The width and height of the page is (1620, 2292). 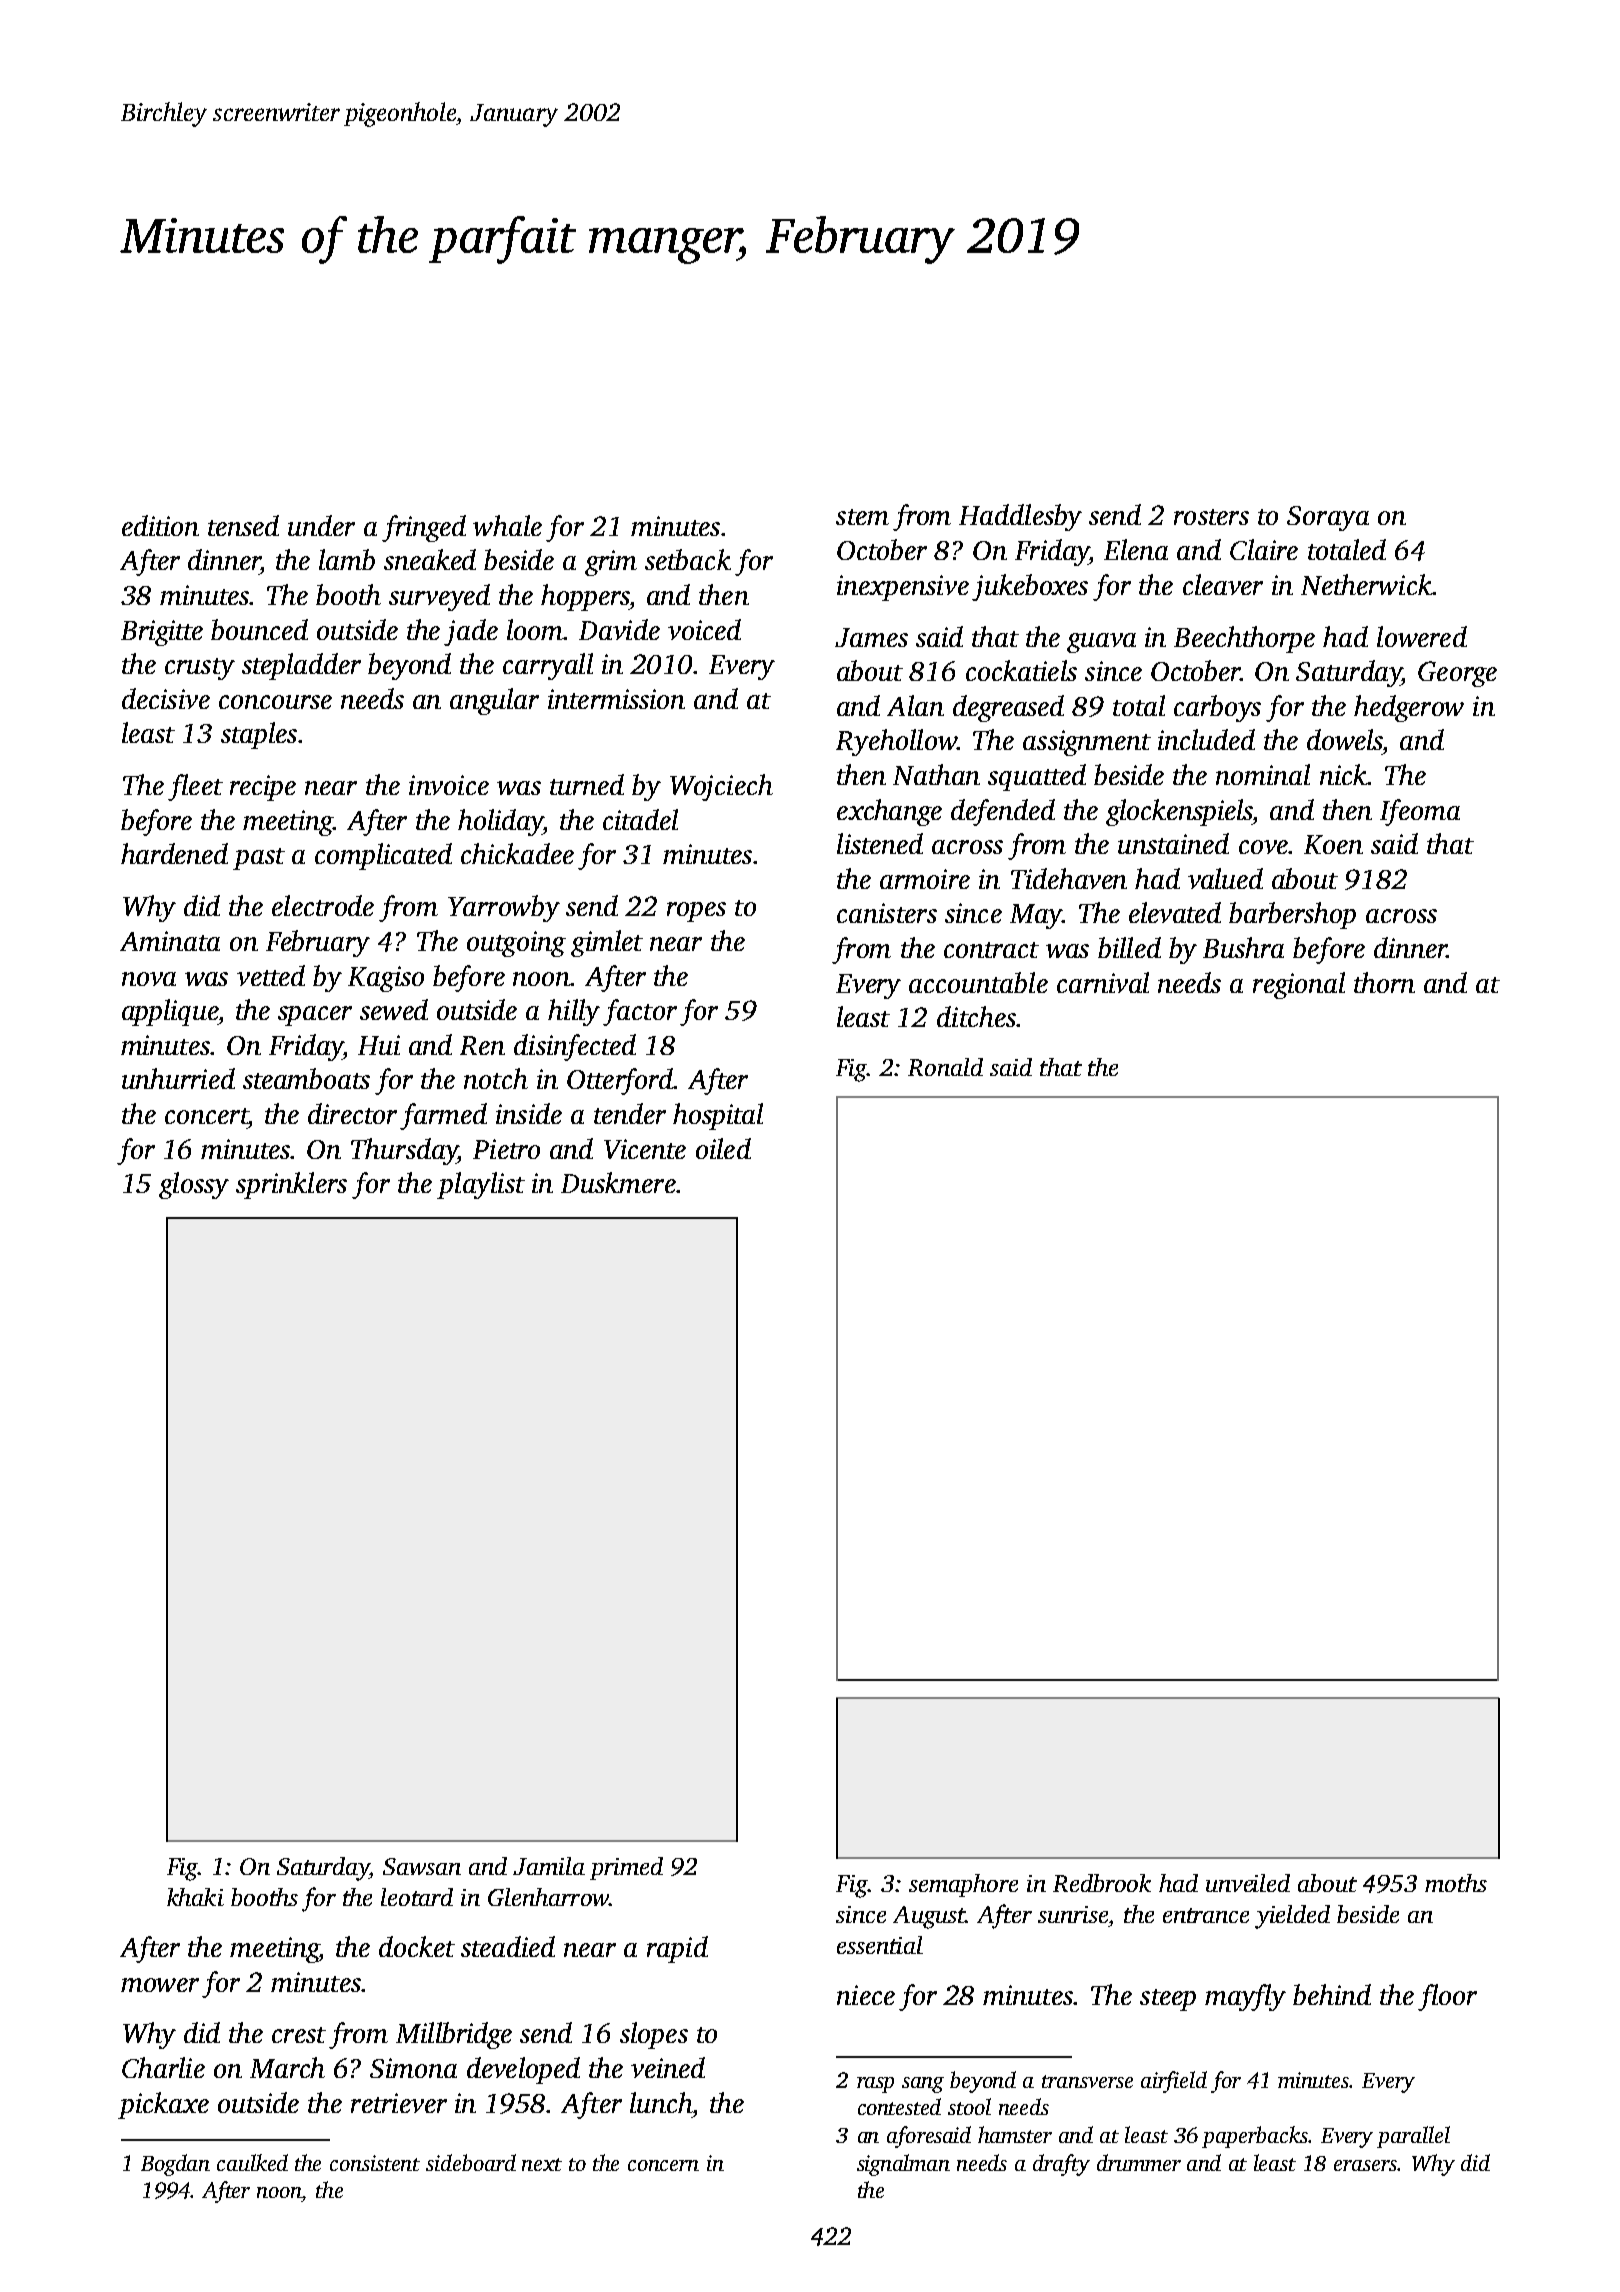 I want to click on oiled, so click(x=723, y=1148).
